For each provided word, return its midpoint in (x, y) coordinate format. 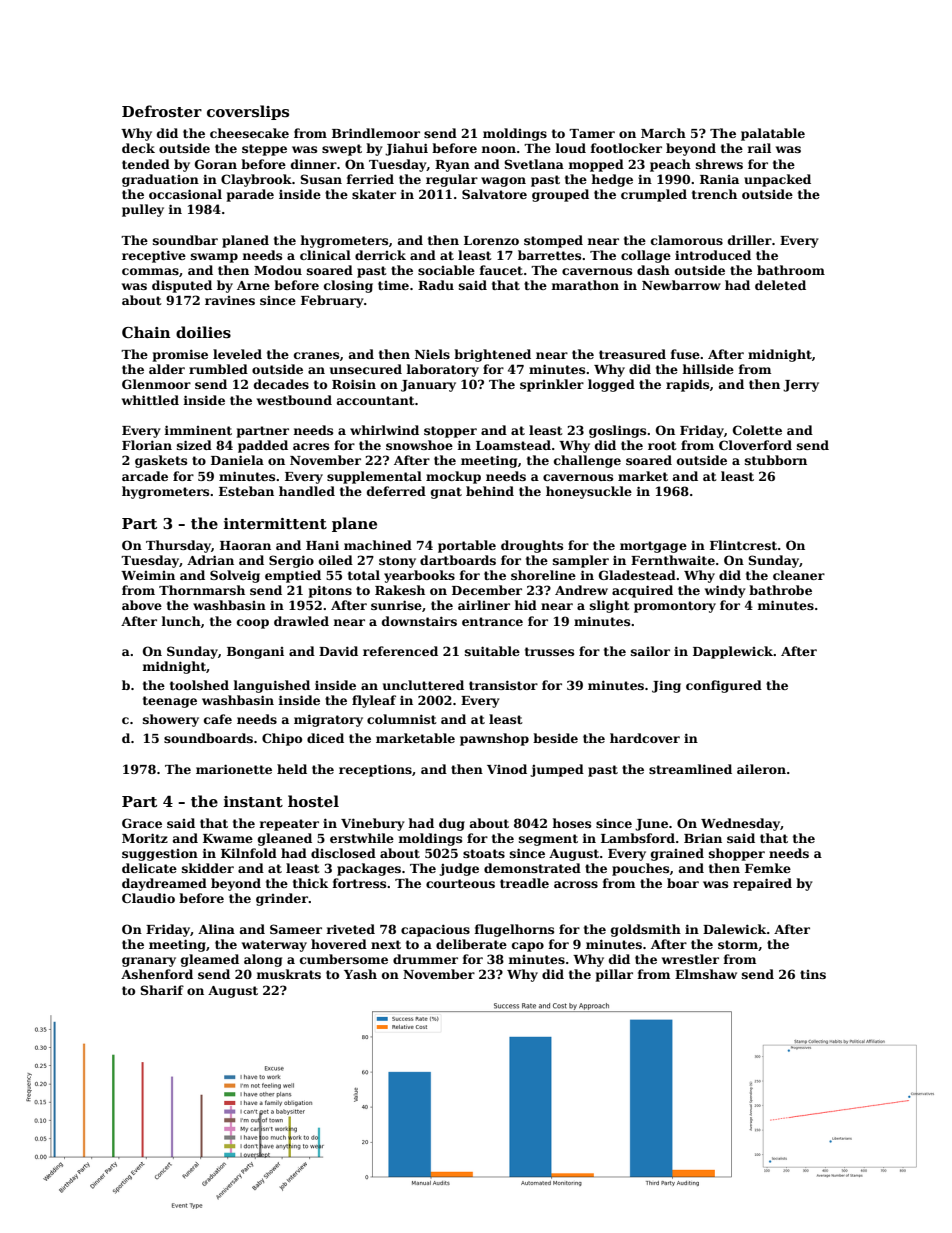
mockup (453, 477)
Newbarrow (681, 285)
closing (348, 286)
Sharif (162, 990)
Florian (147, 445)
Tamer (592, 133)
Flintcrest (743, 545)
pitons (330, 591)
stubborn (776, 460)
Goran (216, 164)
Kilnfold (249, 853)
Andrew (581, 590)
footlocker (626, 148)
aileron (761, 769)
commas (150, 271)
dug (452, 824)
